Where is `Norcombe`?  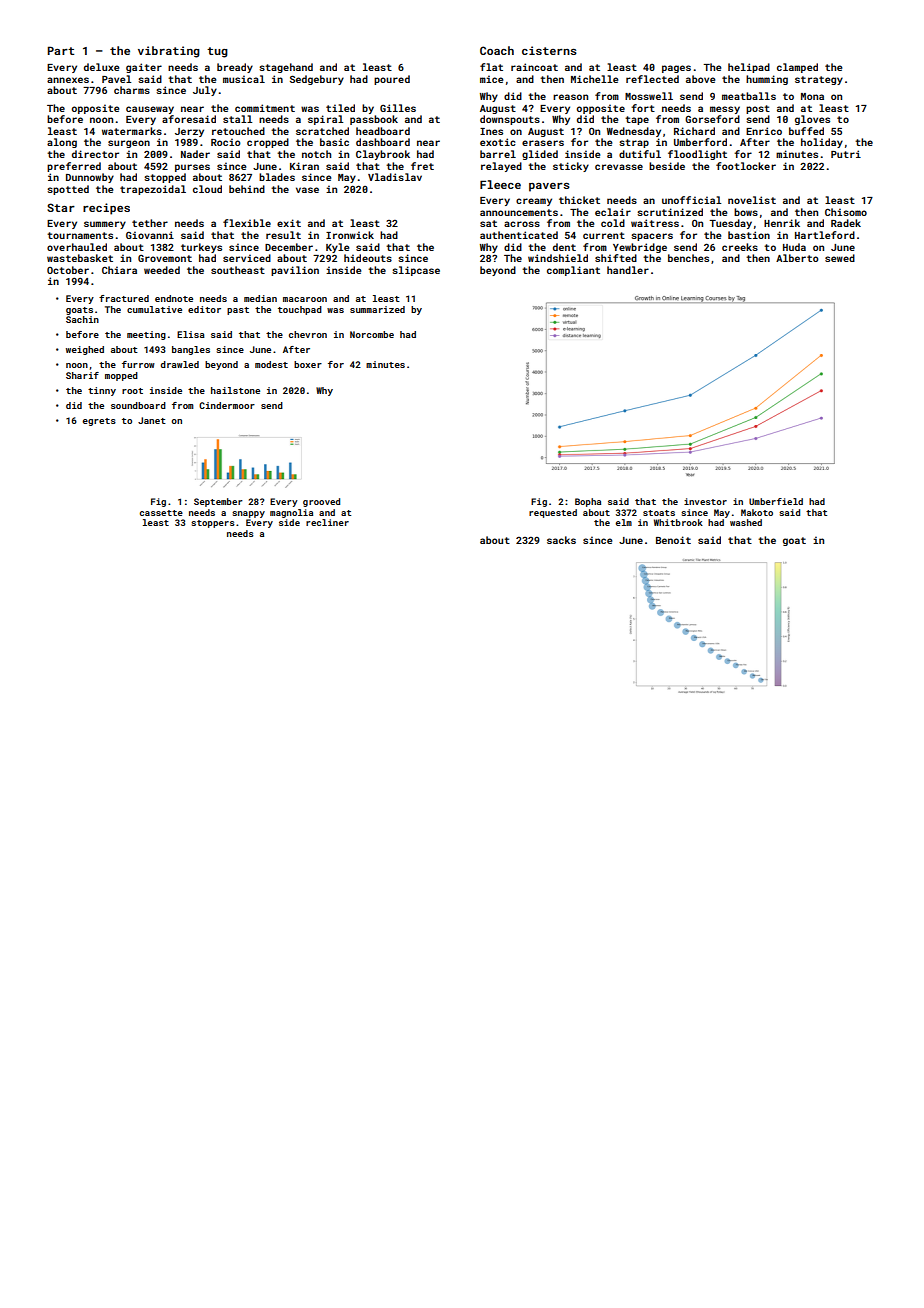
Norcombe is located at coordinates (372, 334).
